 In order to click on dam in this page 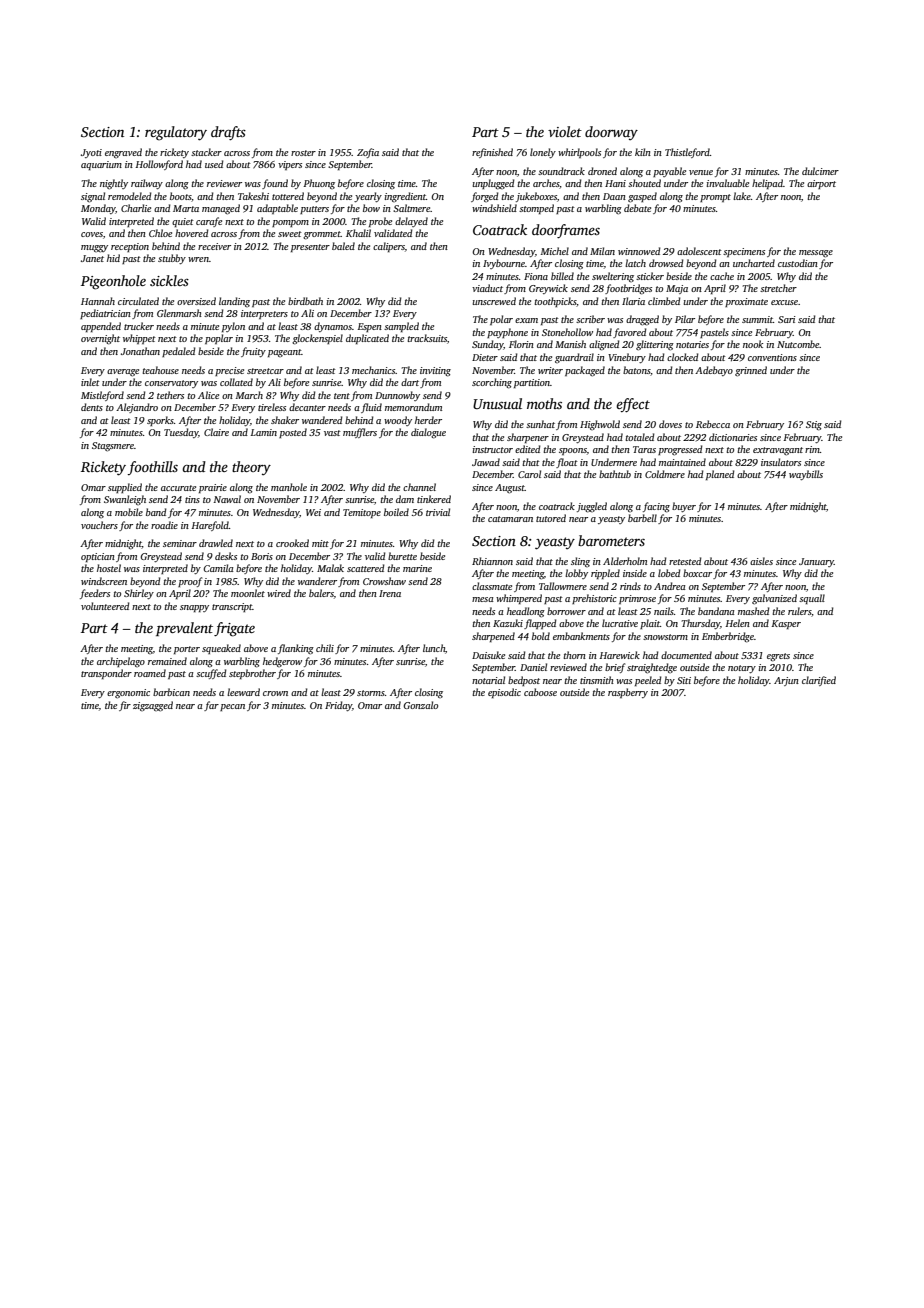, I will do `click(405, 499)`.
